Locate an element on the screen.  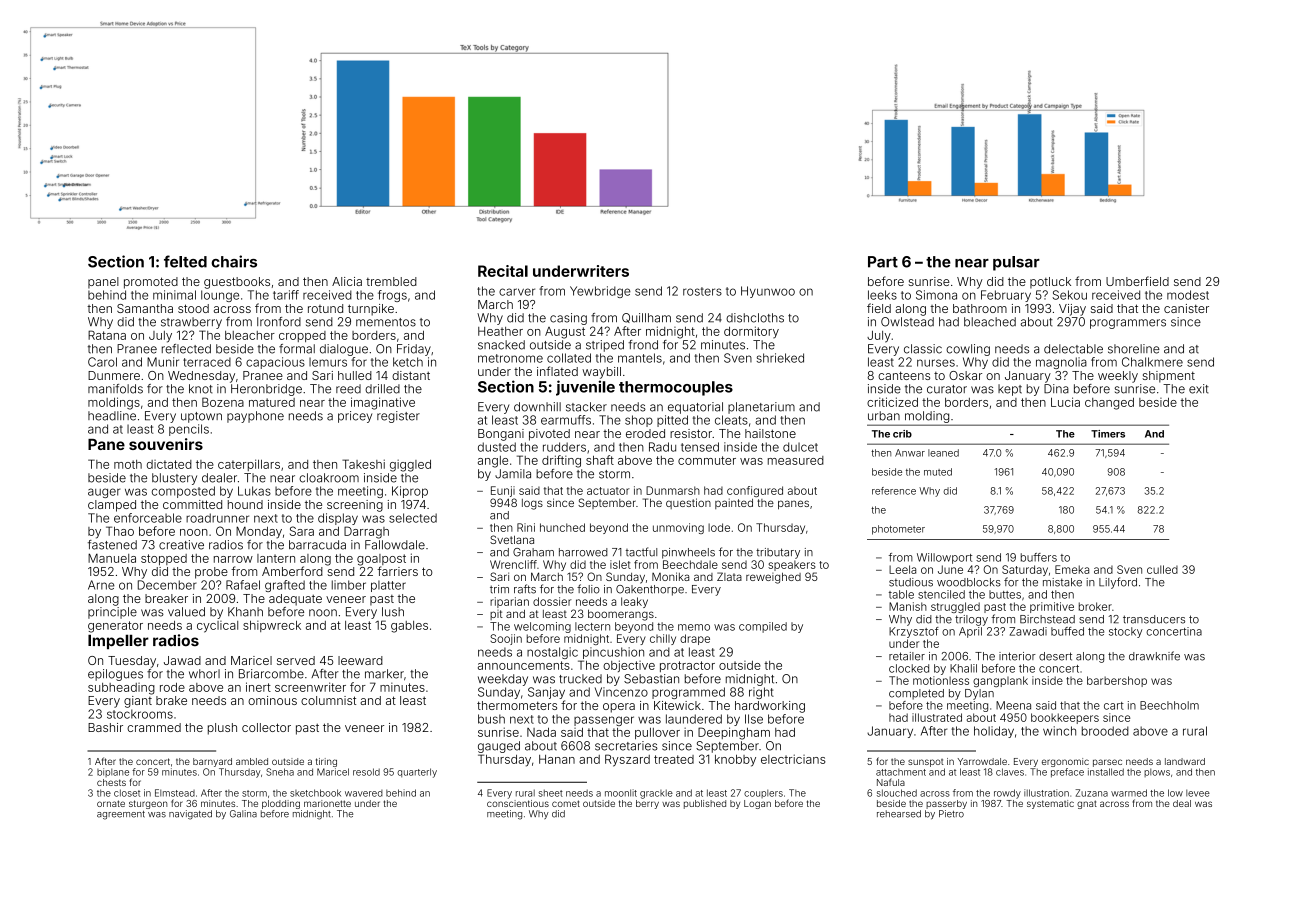
compiled is located at coordinates (763, 627).
